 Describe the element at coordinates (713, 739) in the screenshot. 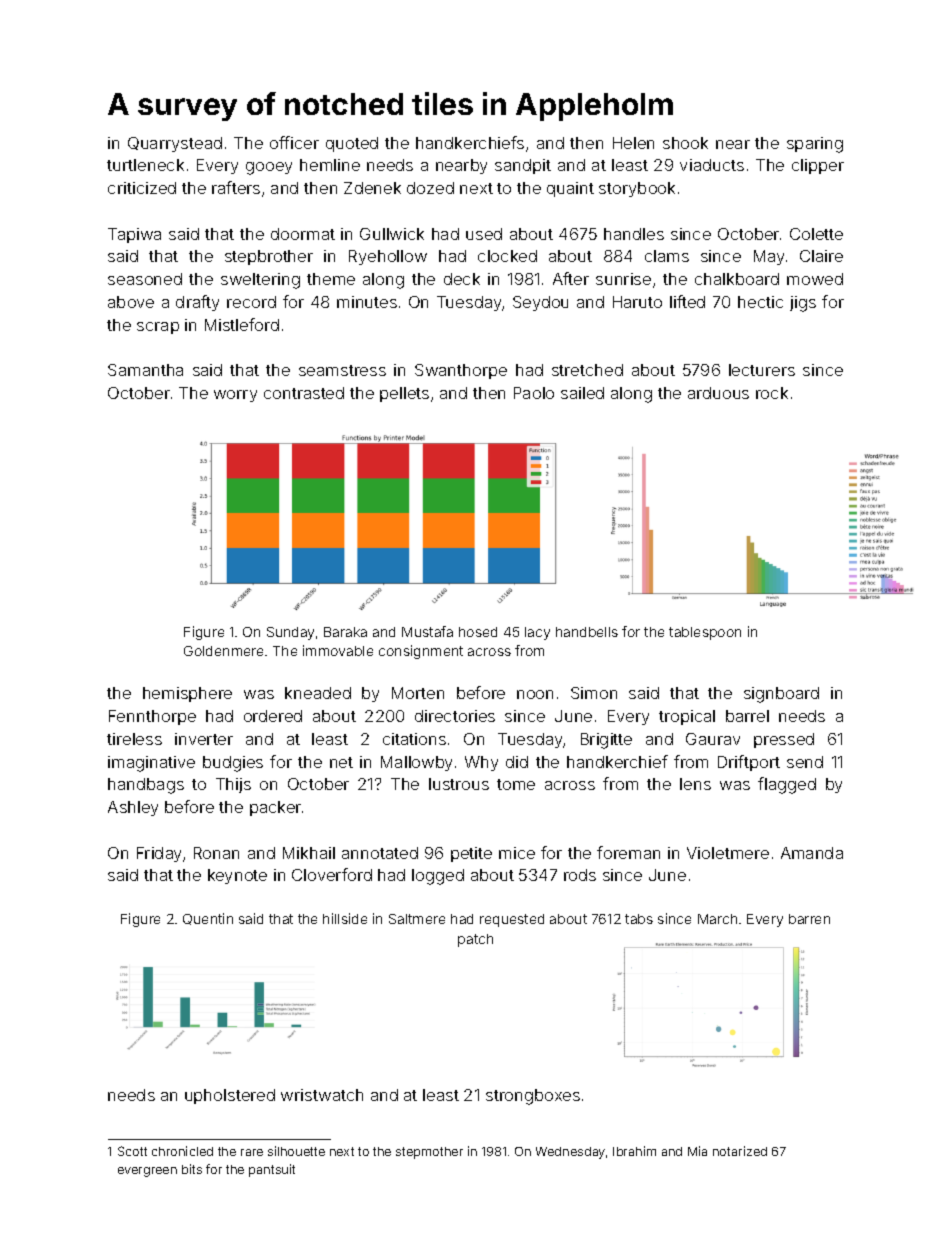

I see `Gaurav` at that location.
